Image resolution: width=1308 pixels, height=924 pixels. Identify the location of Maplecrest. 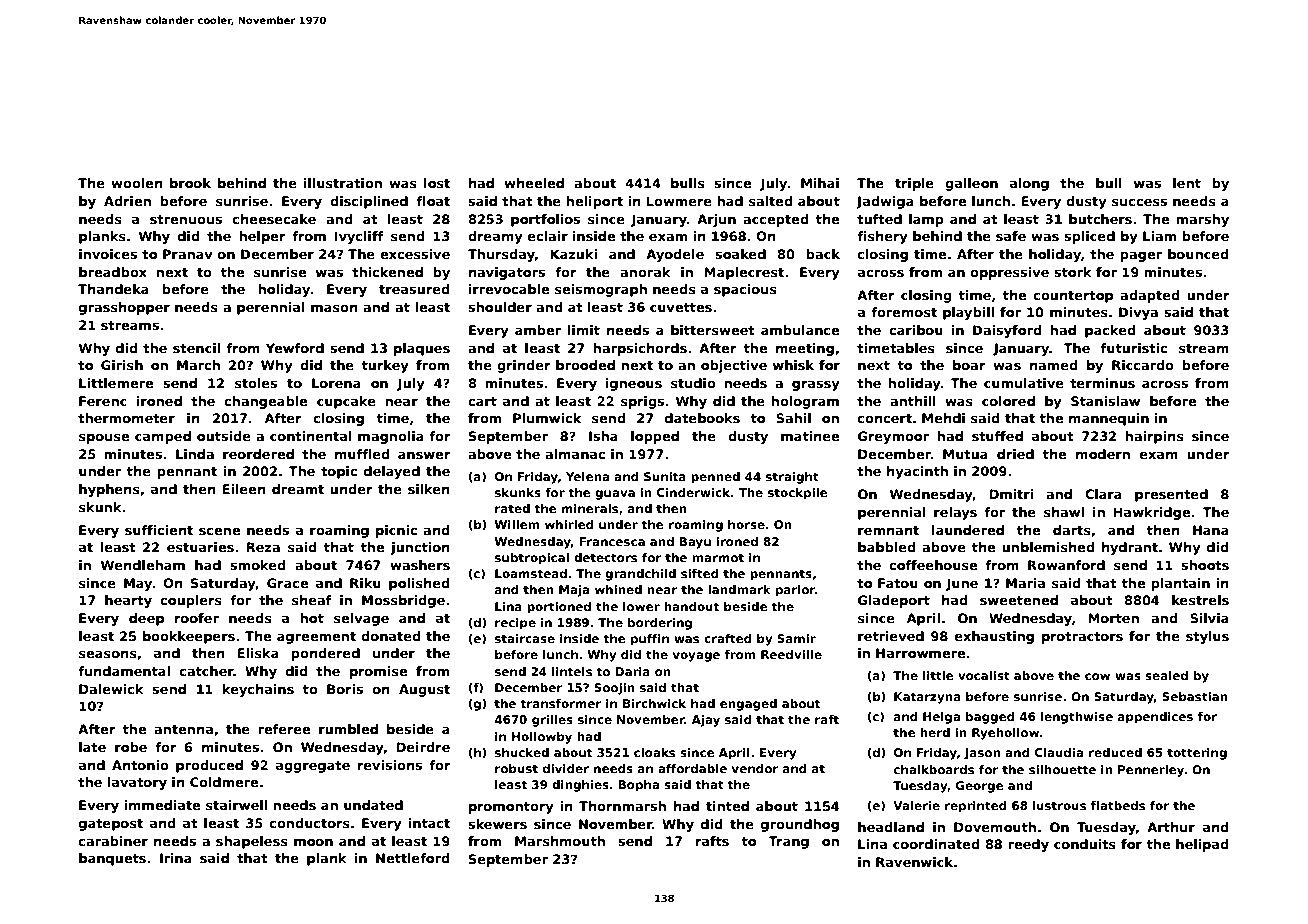
(744, 273).
